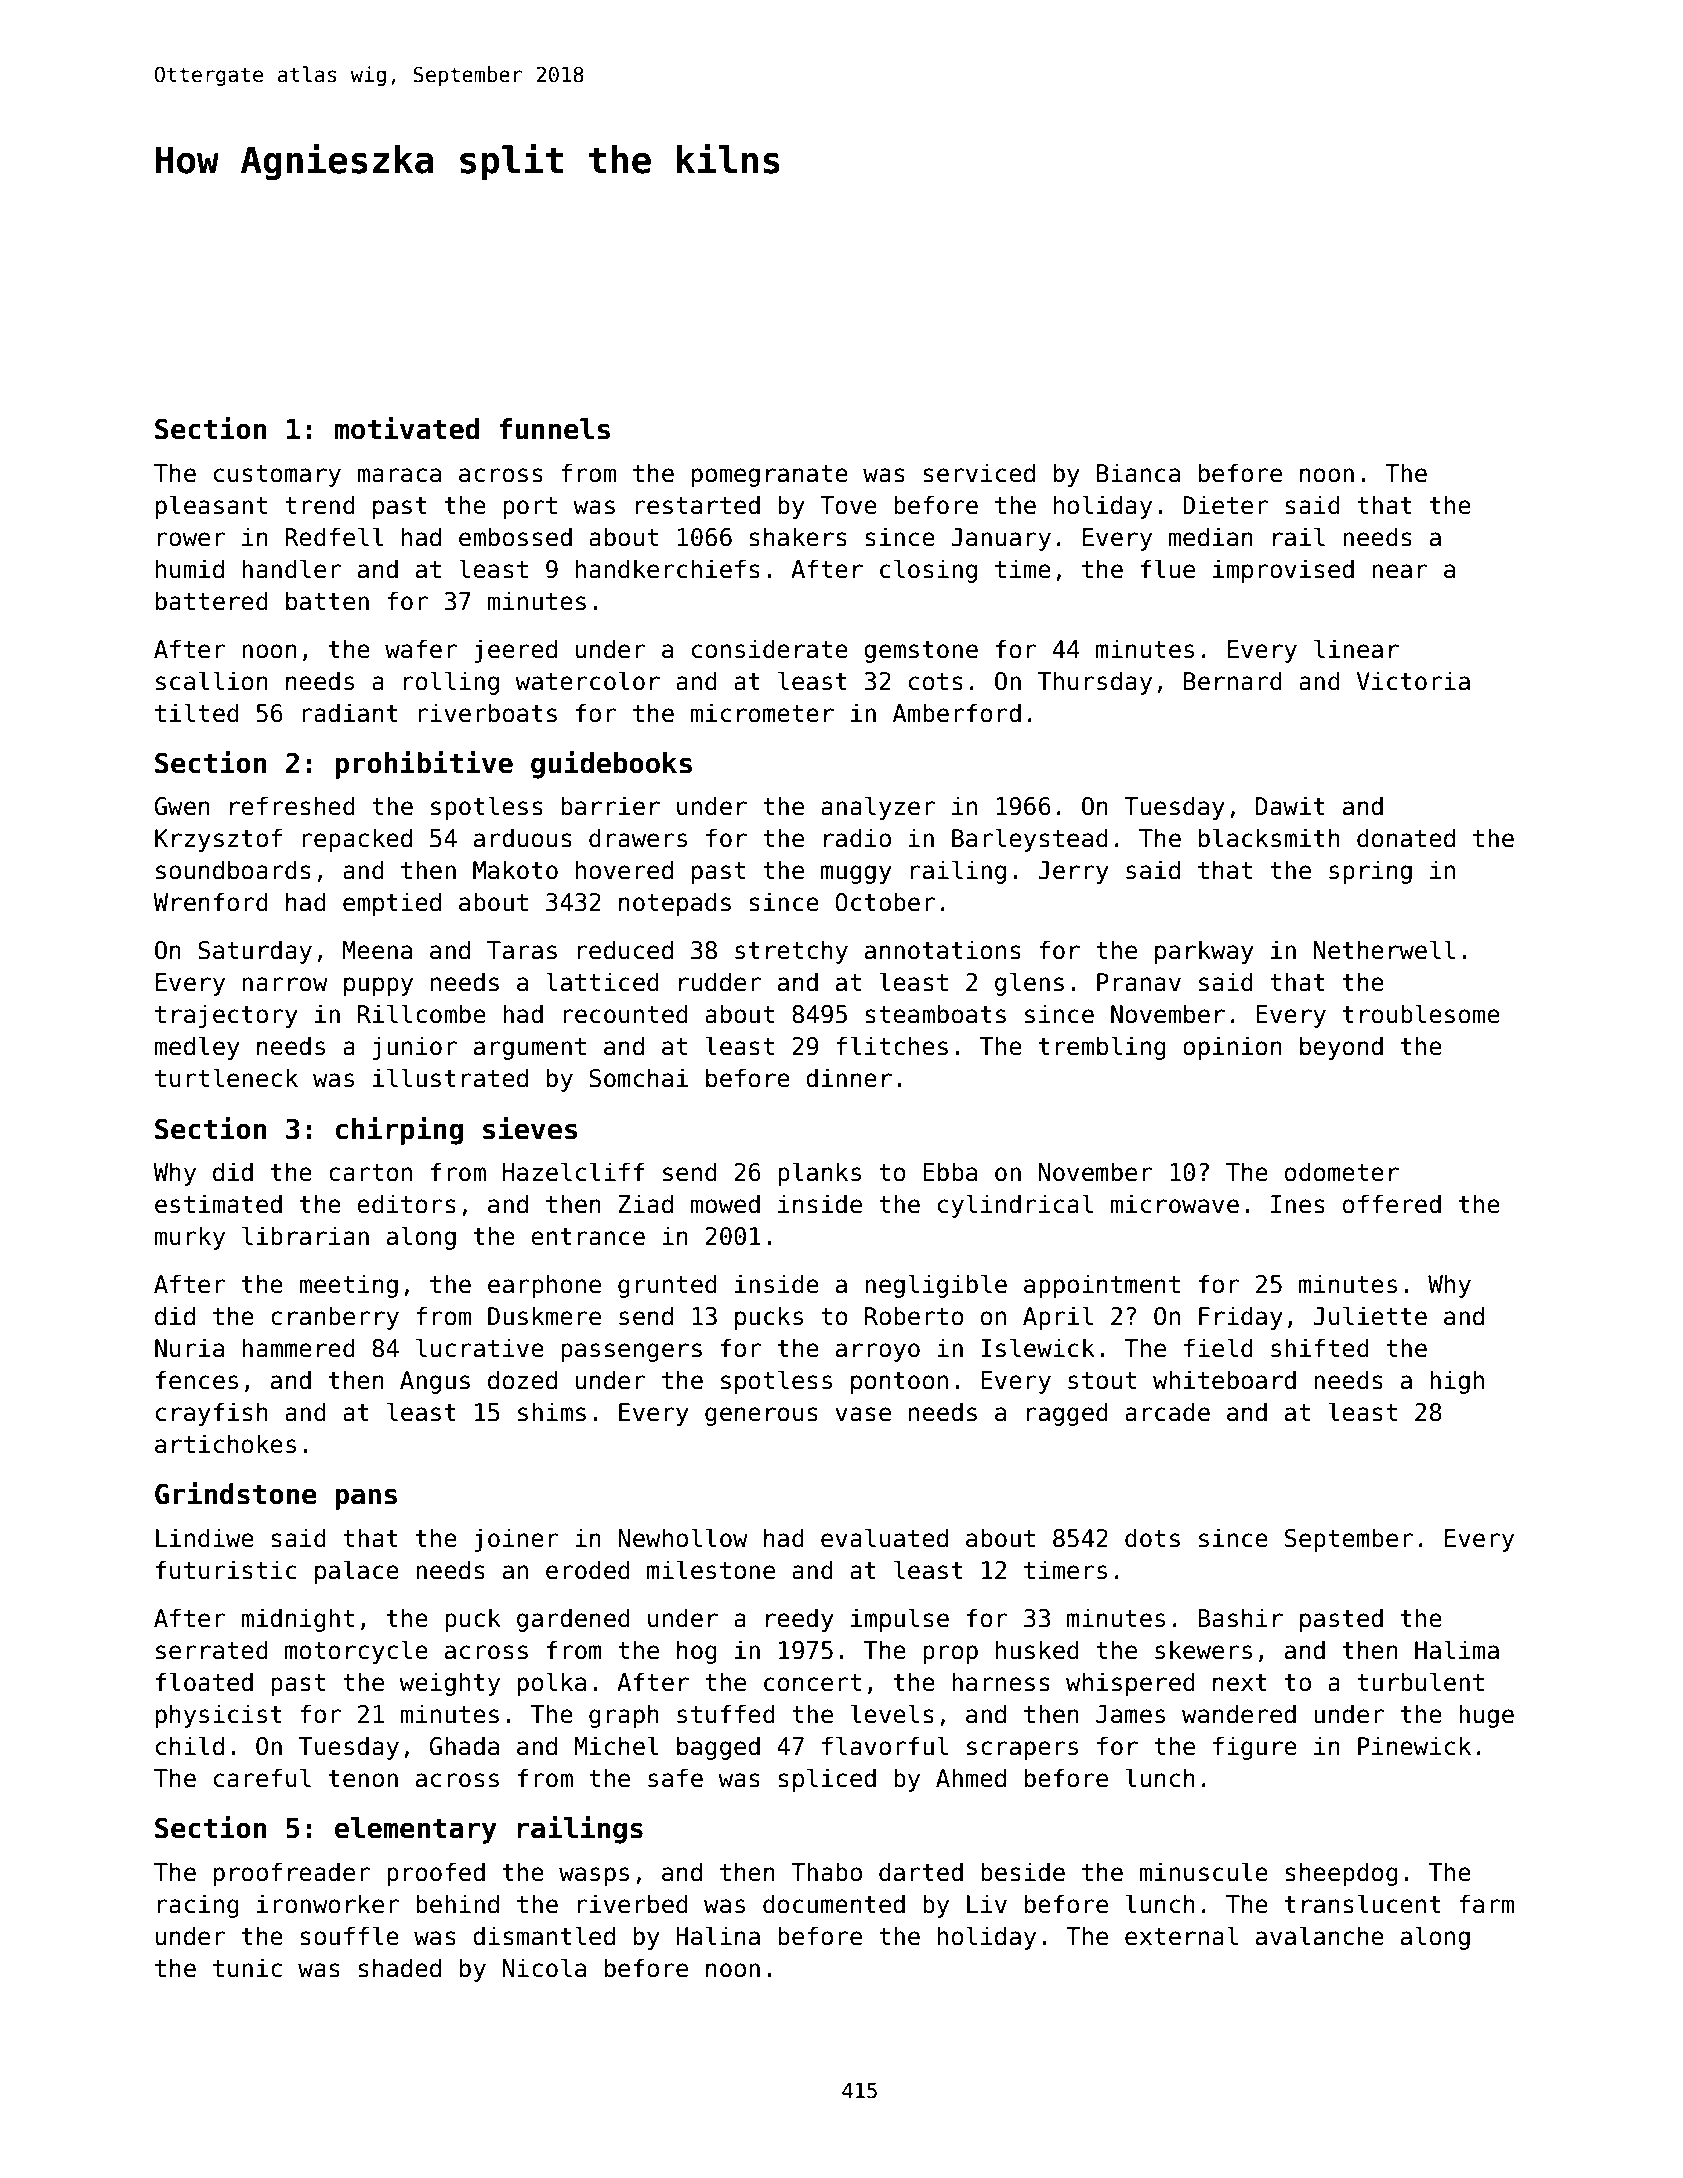  I want to click on rudder, so click(720, 982).
